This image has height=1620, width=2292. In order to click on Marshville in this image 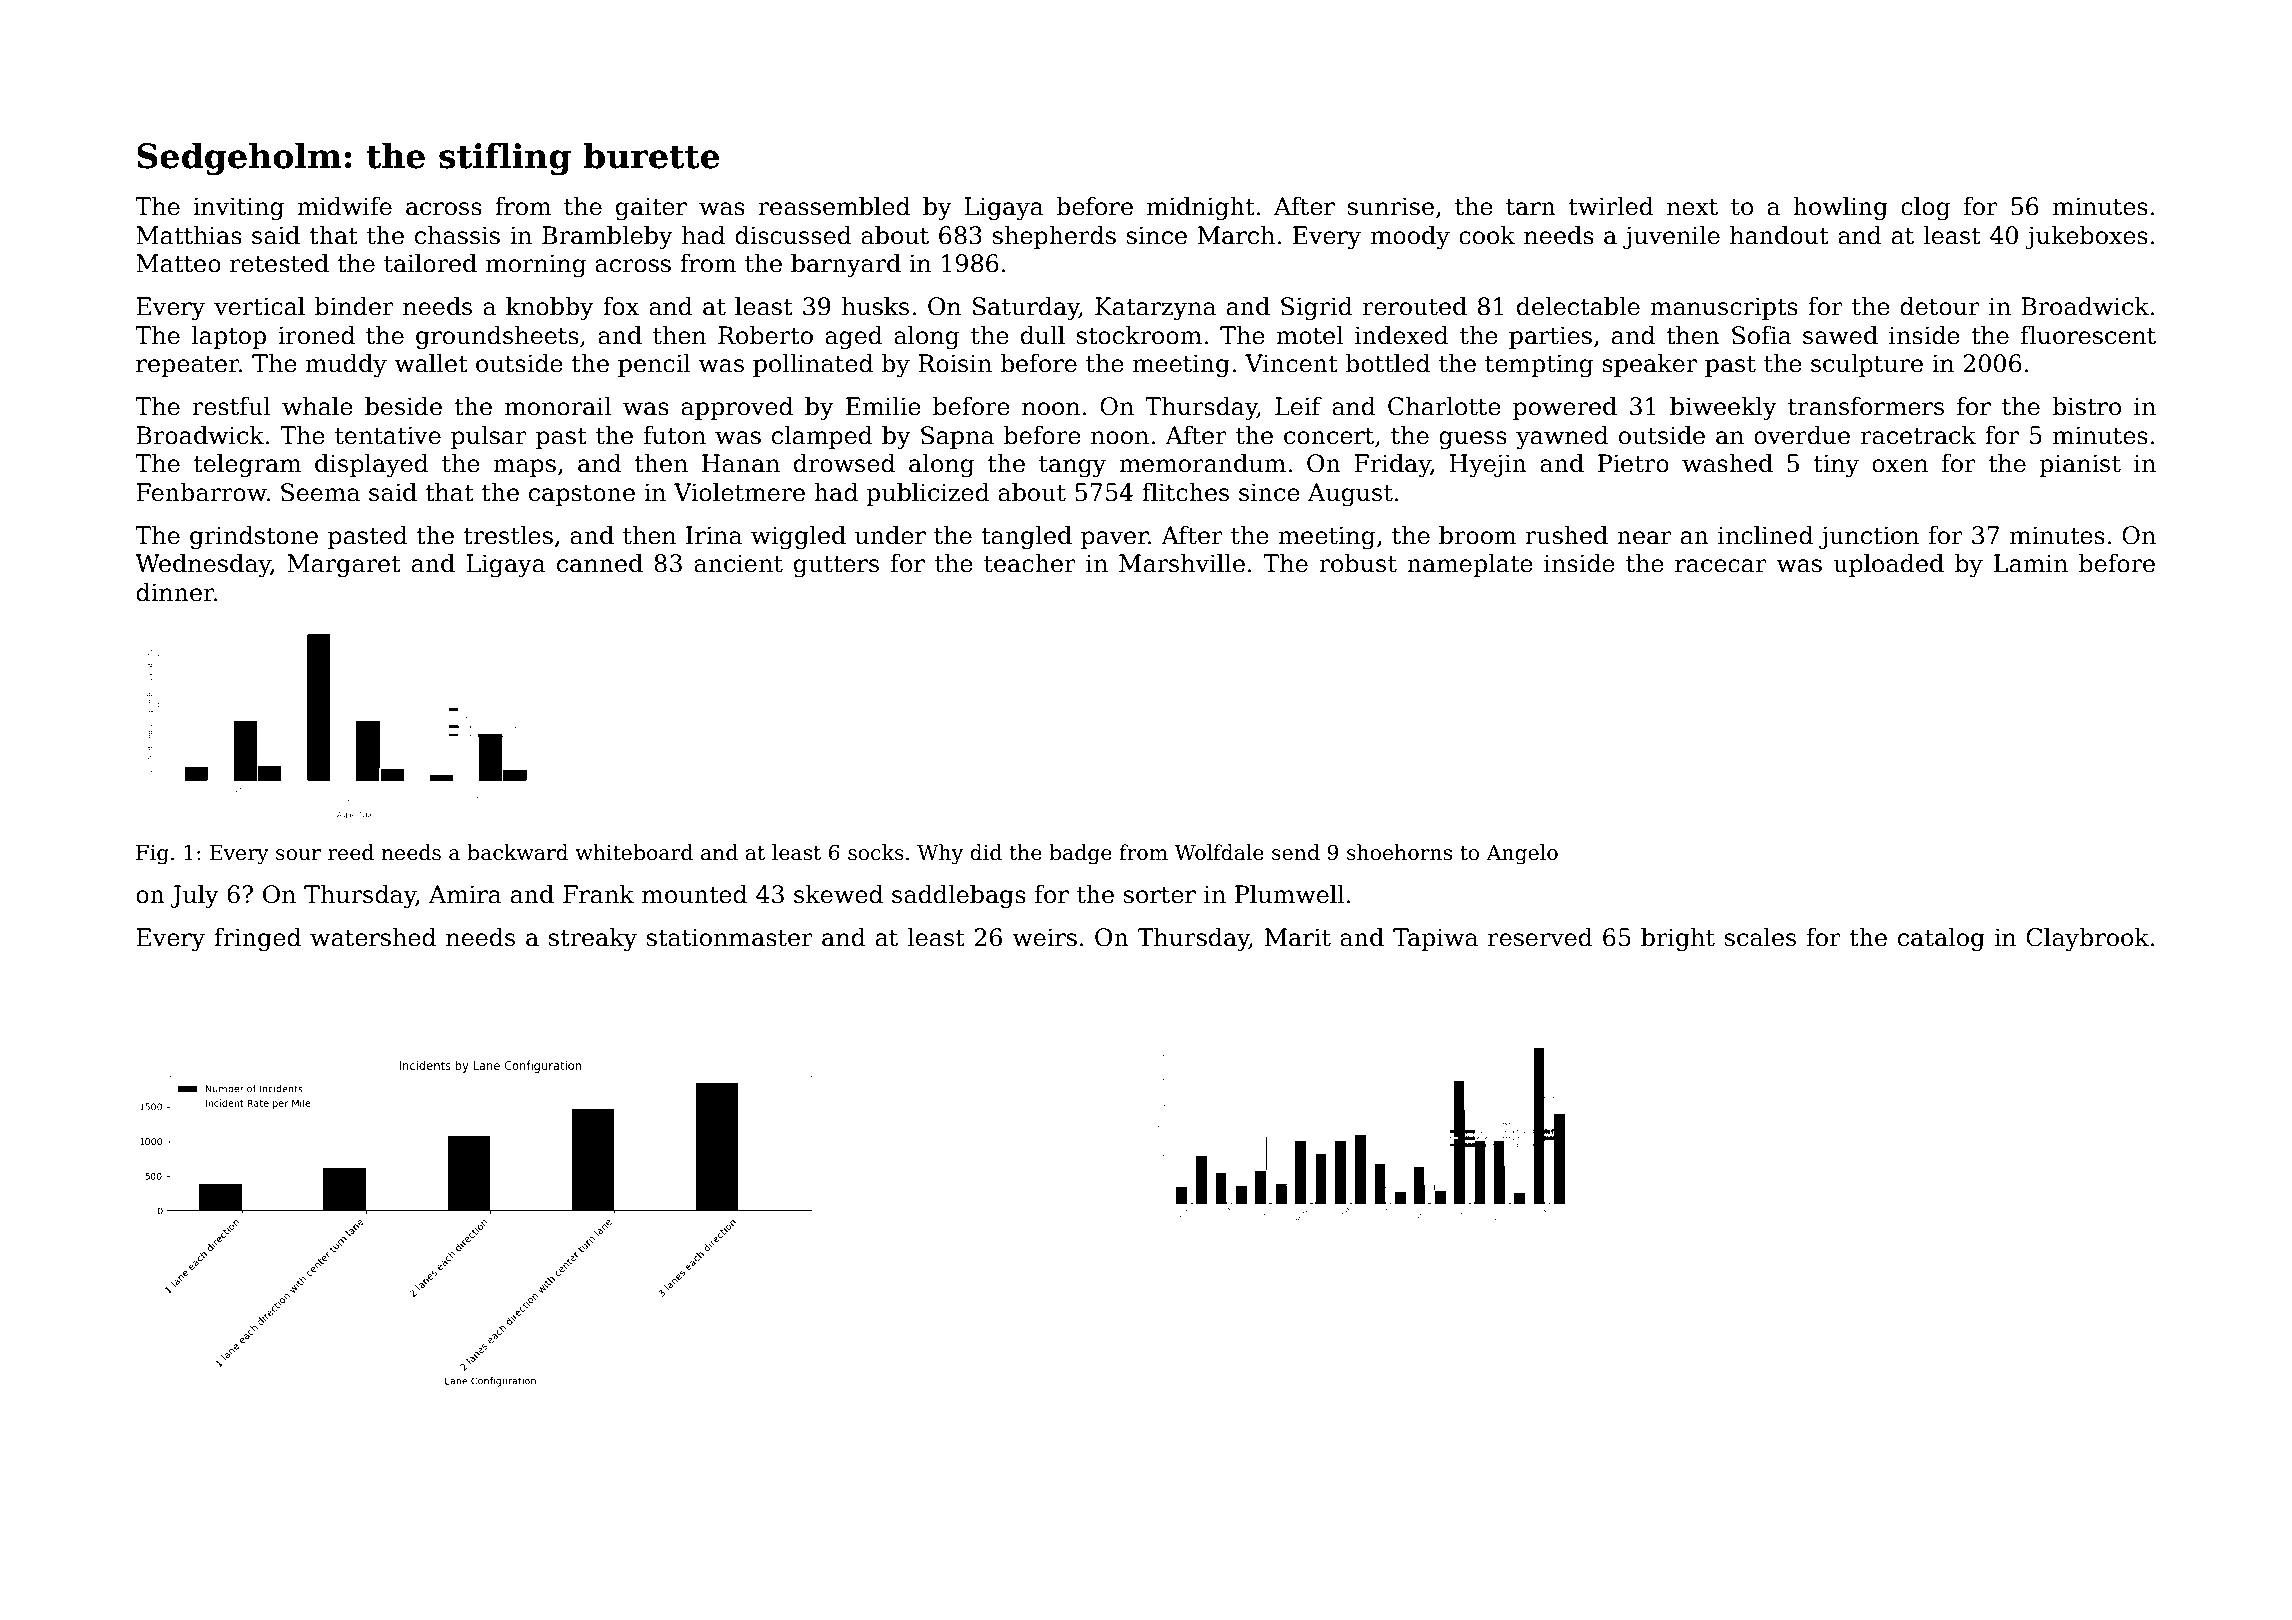, I will do `click(1182, 563)`.
